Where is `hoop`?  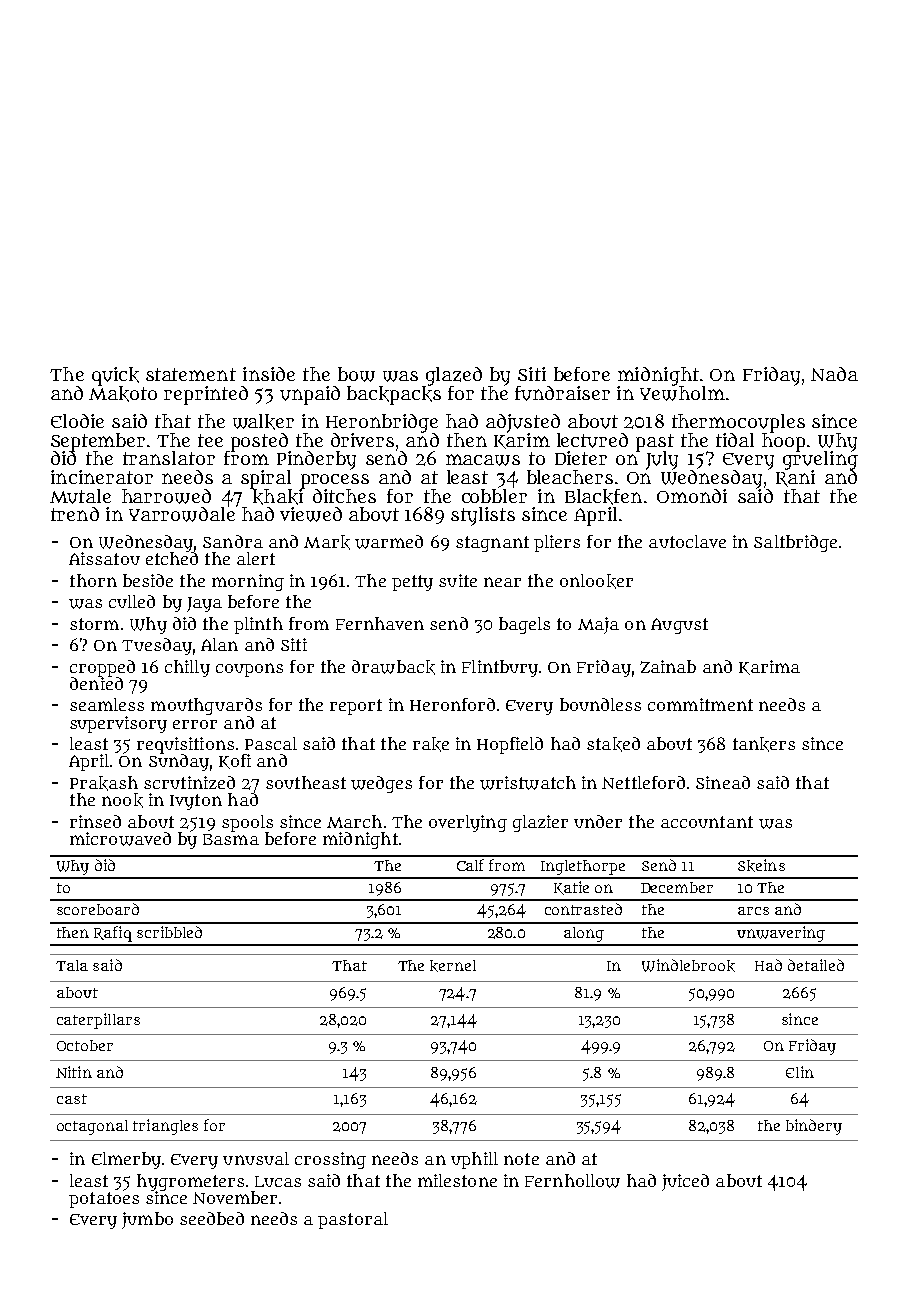
hoop is located at coordinates (783, 442).
